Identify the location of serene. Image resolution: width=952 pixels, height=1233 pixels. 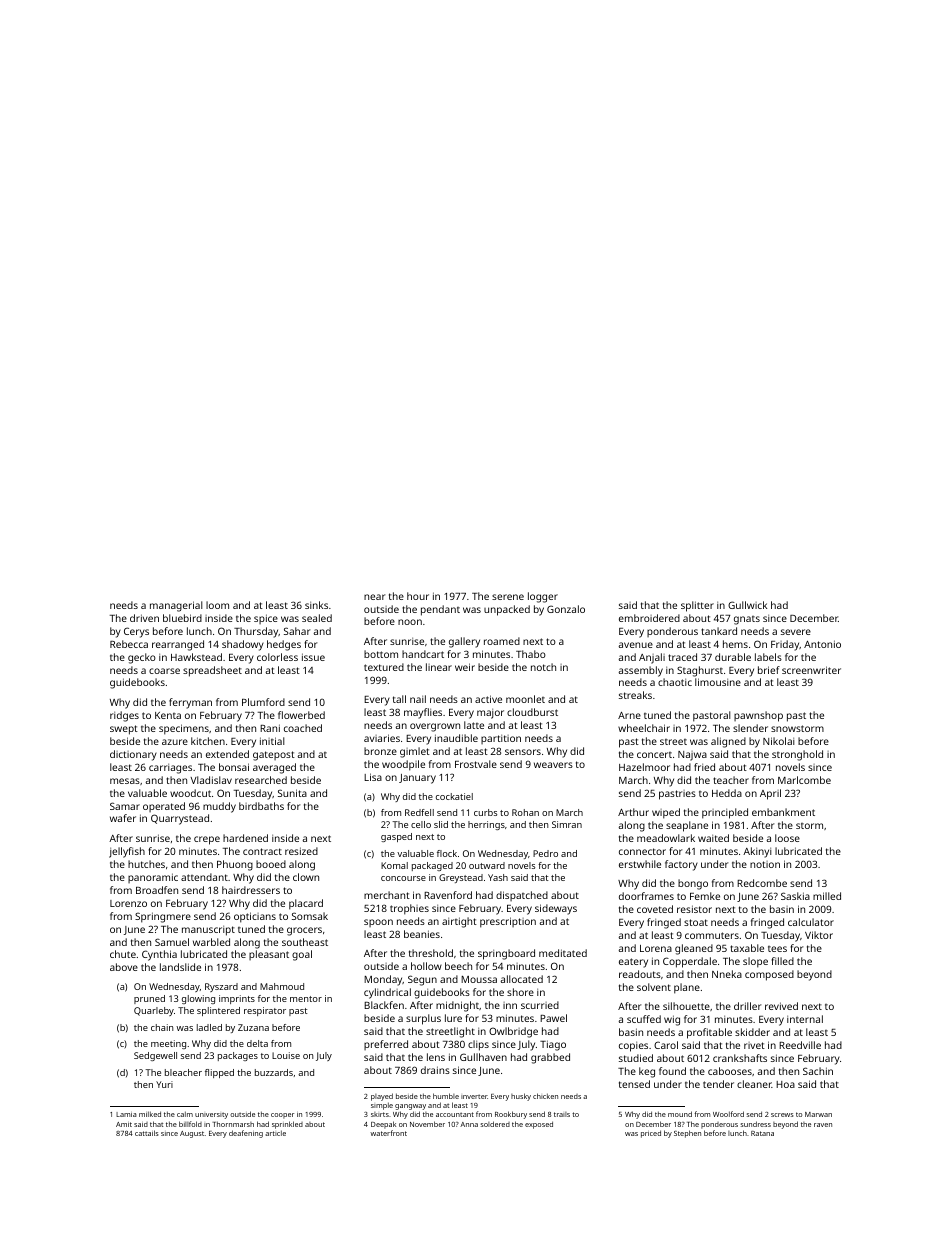
(508, 597).
